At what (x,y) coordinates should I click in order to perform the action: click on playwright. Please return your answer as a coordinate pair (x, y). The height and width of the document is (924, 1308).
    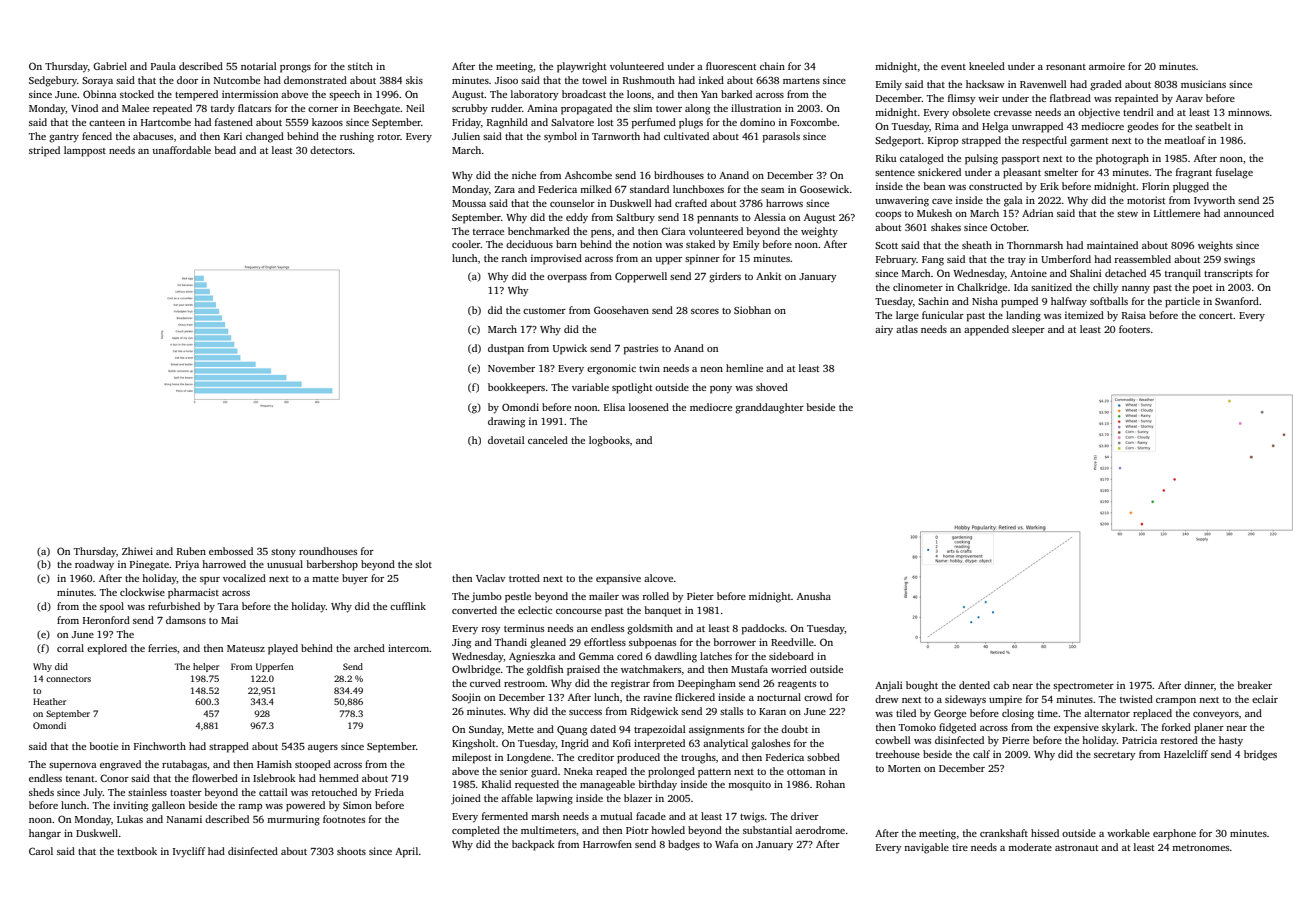
    Looking at the image, I should click on (582, 67).
